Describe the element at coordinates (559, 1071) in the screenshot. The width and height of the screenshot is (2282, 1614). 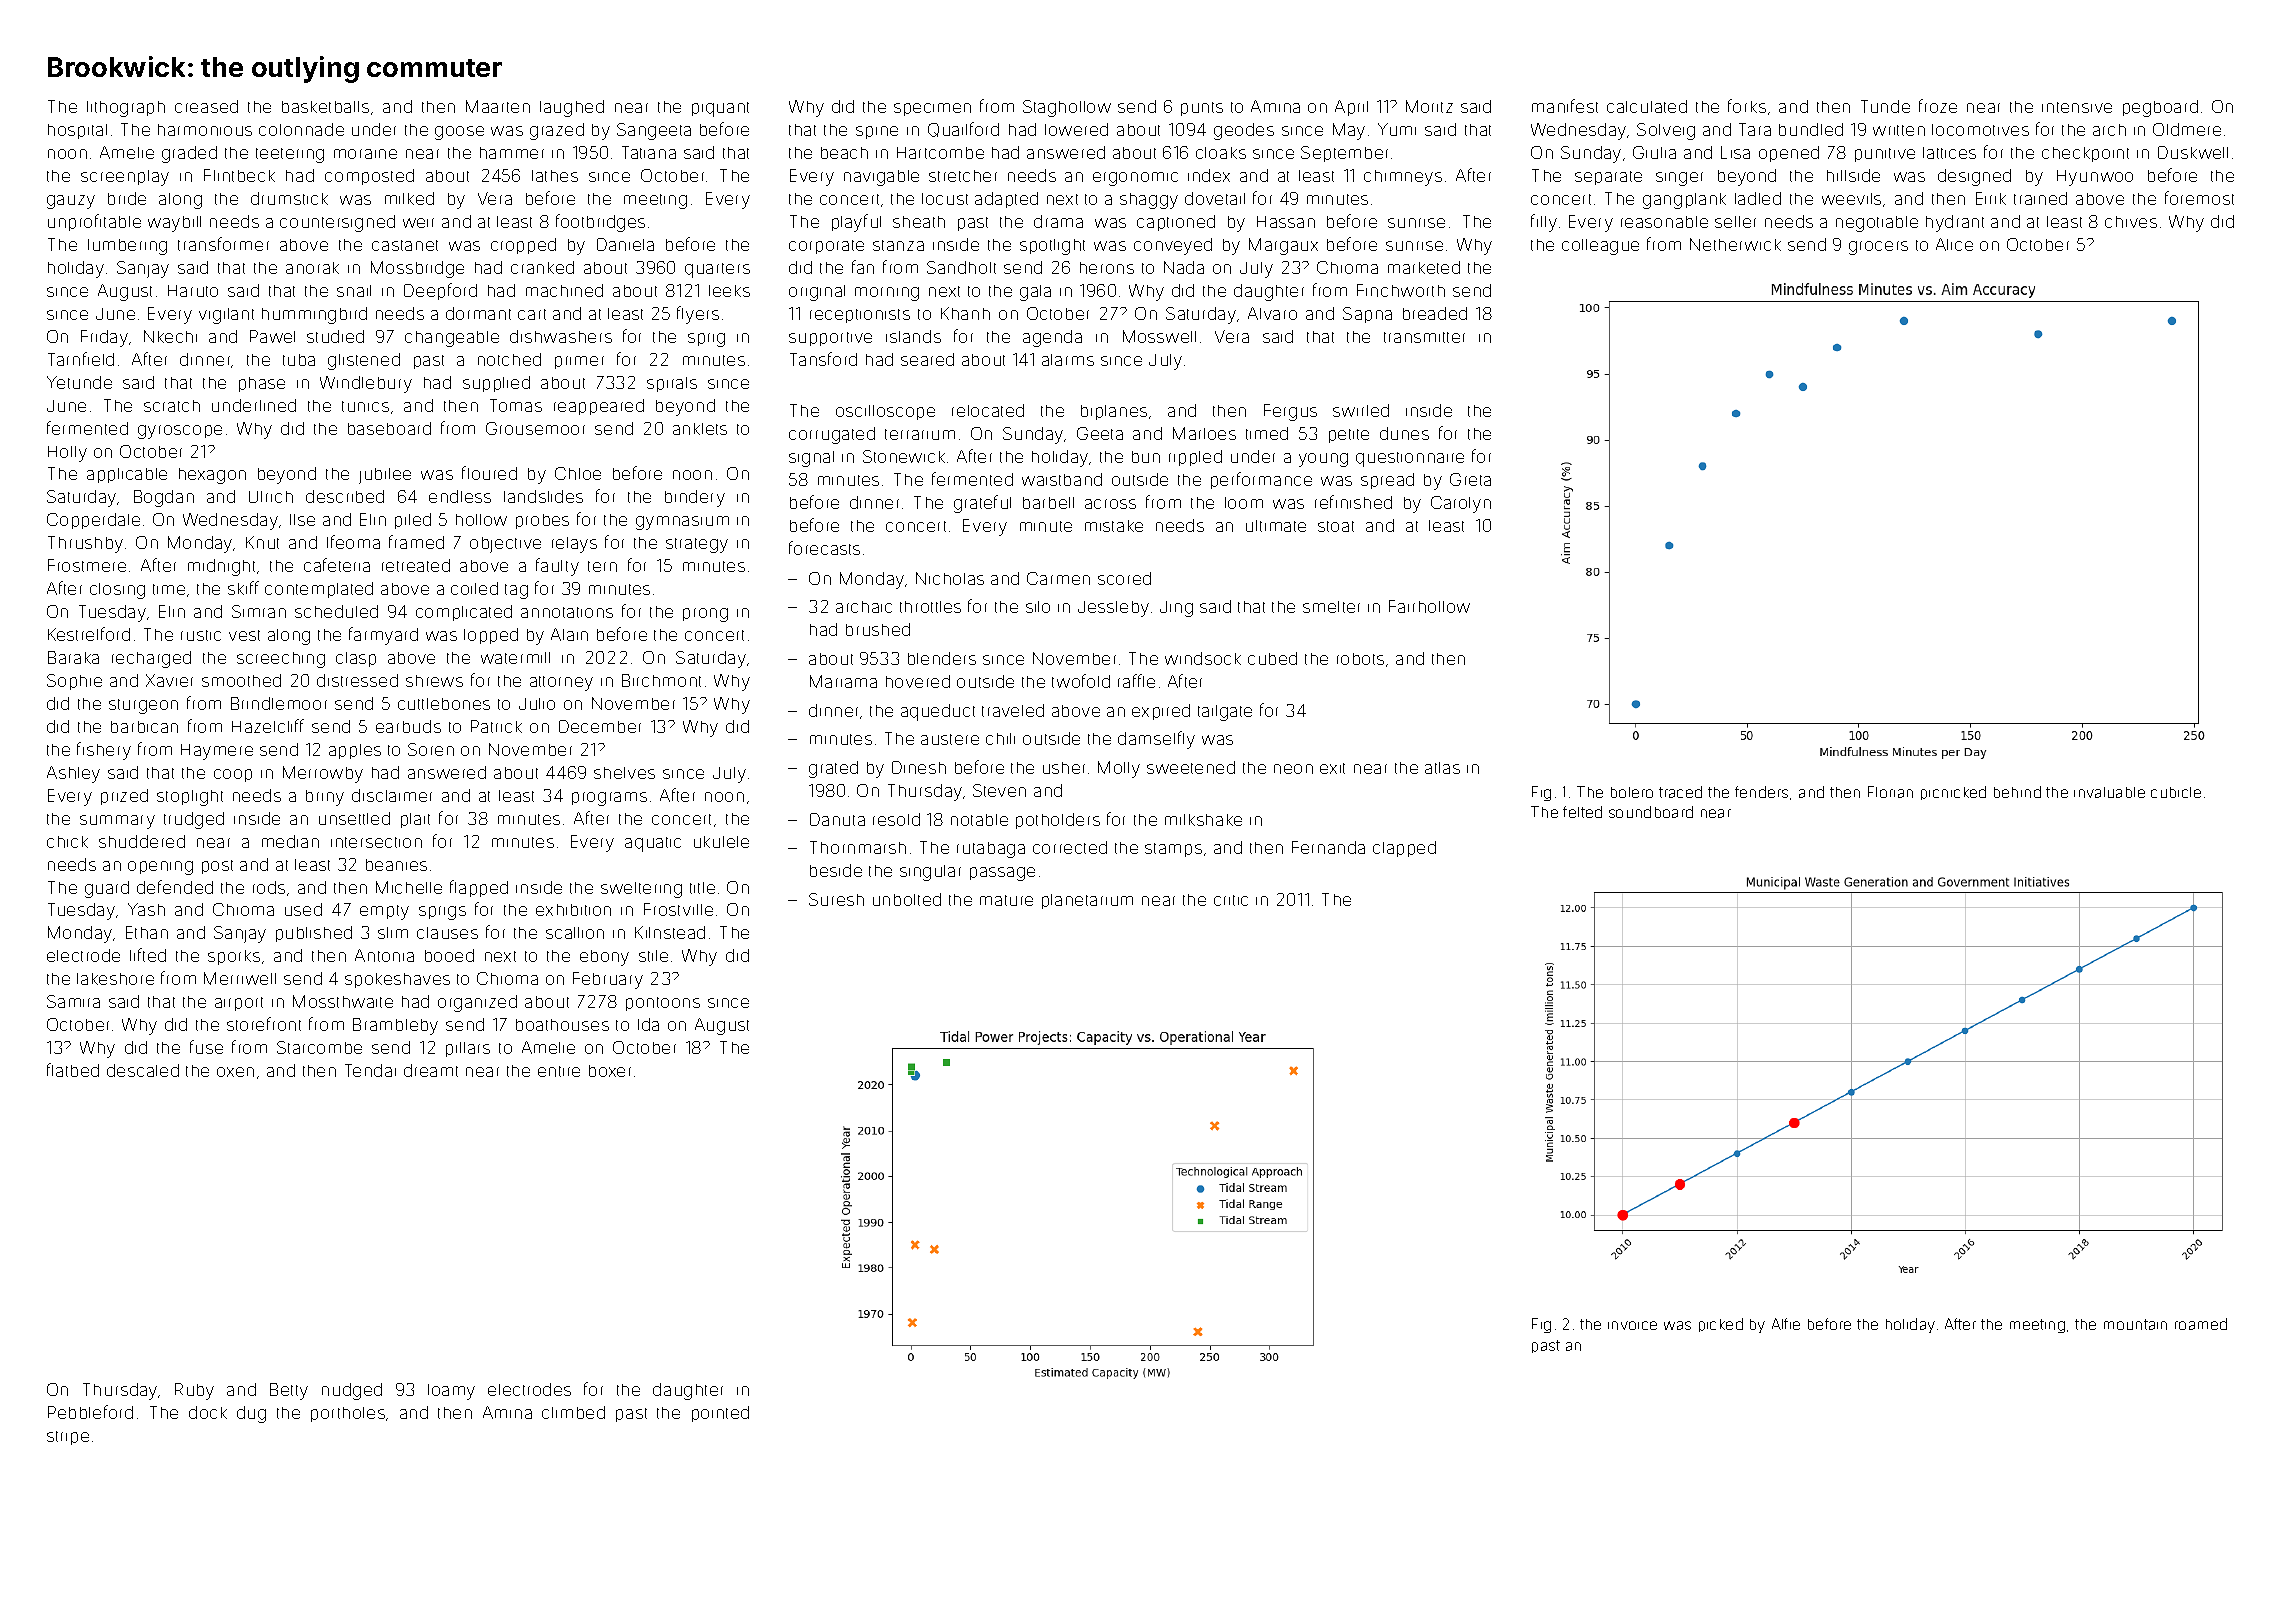
I see `entire` at that location.
